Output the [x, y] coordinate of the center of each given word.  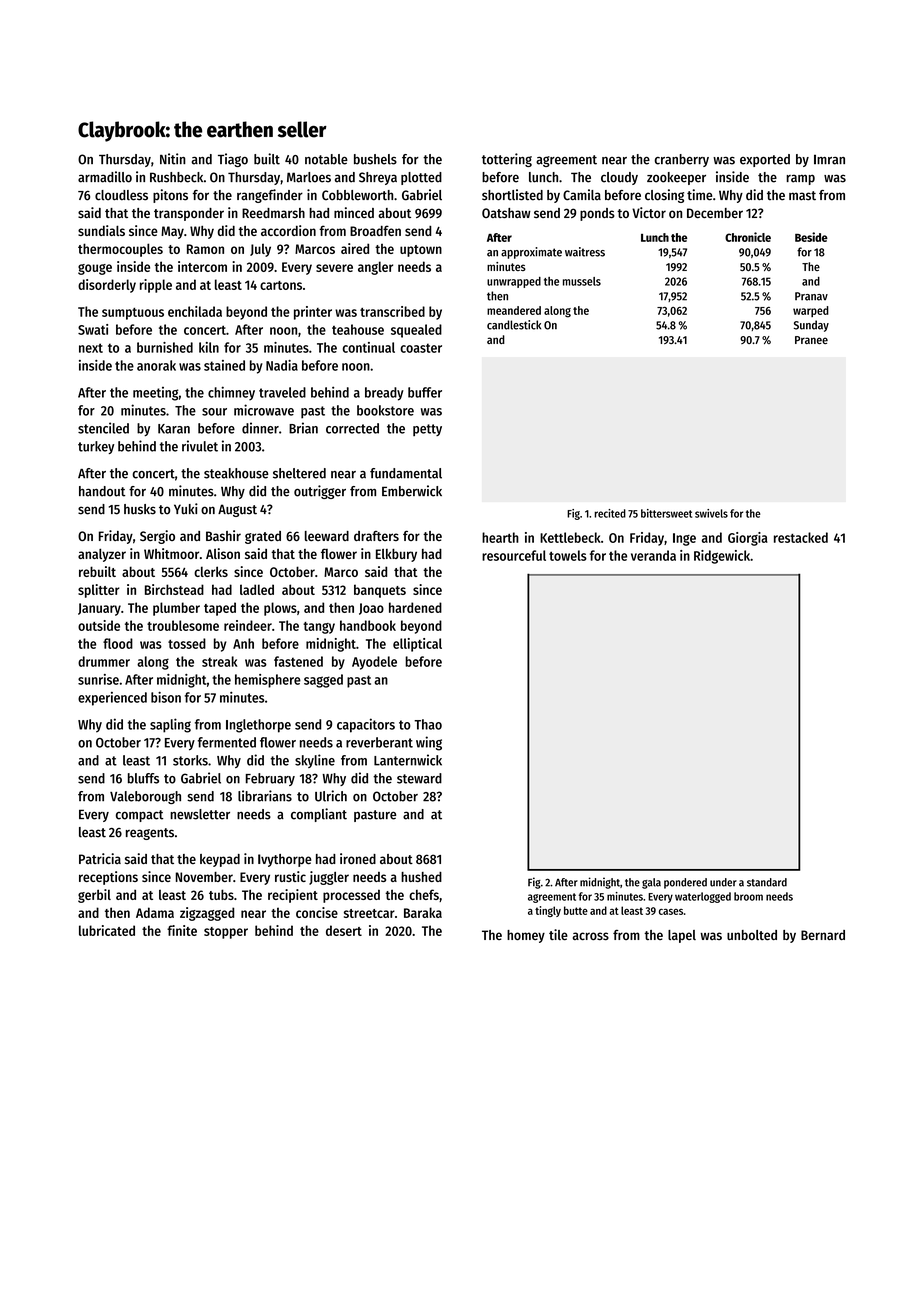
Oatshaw [506, 213]
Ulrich [331, 796]
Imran [829, 160]
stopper [226, 933]
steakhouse [236, 473]
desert [344, 930]
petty [427, 430]
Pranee [811, 340]
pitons [170, 196]
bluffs [143, 778]
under [723, 882]
